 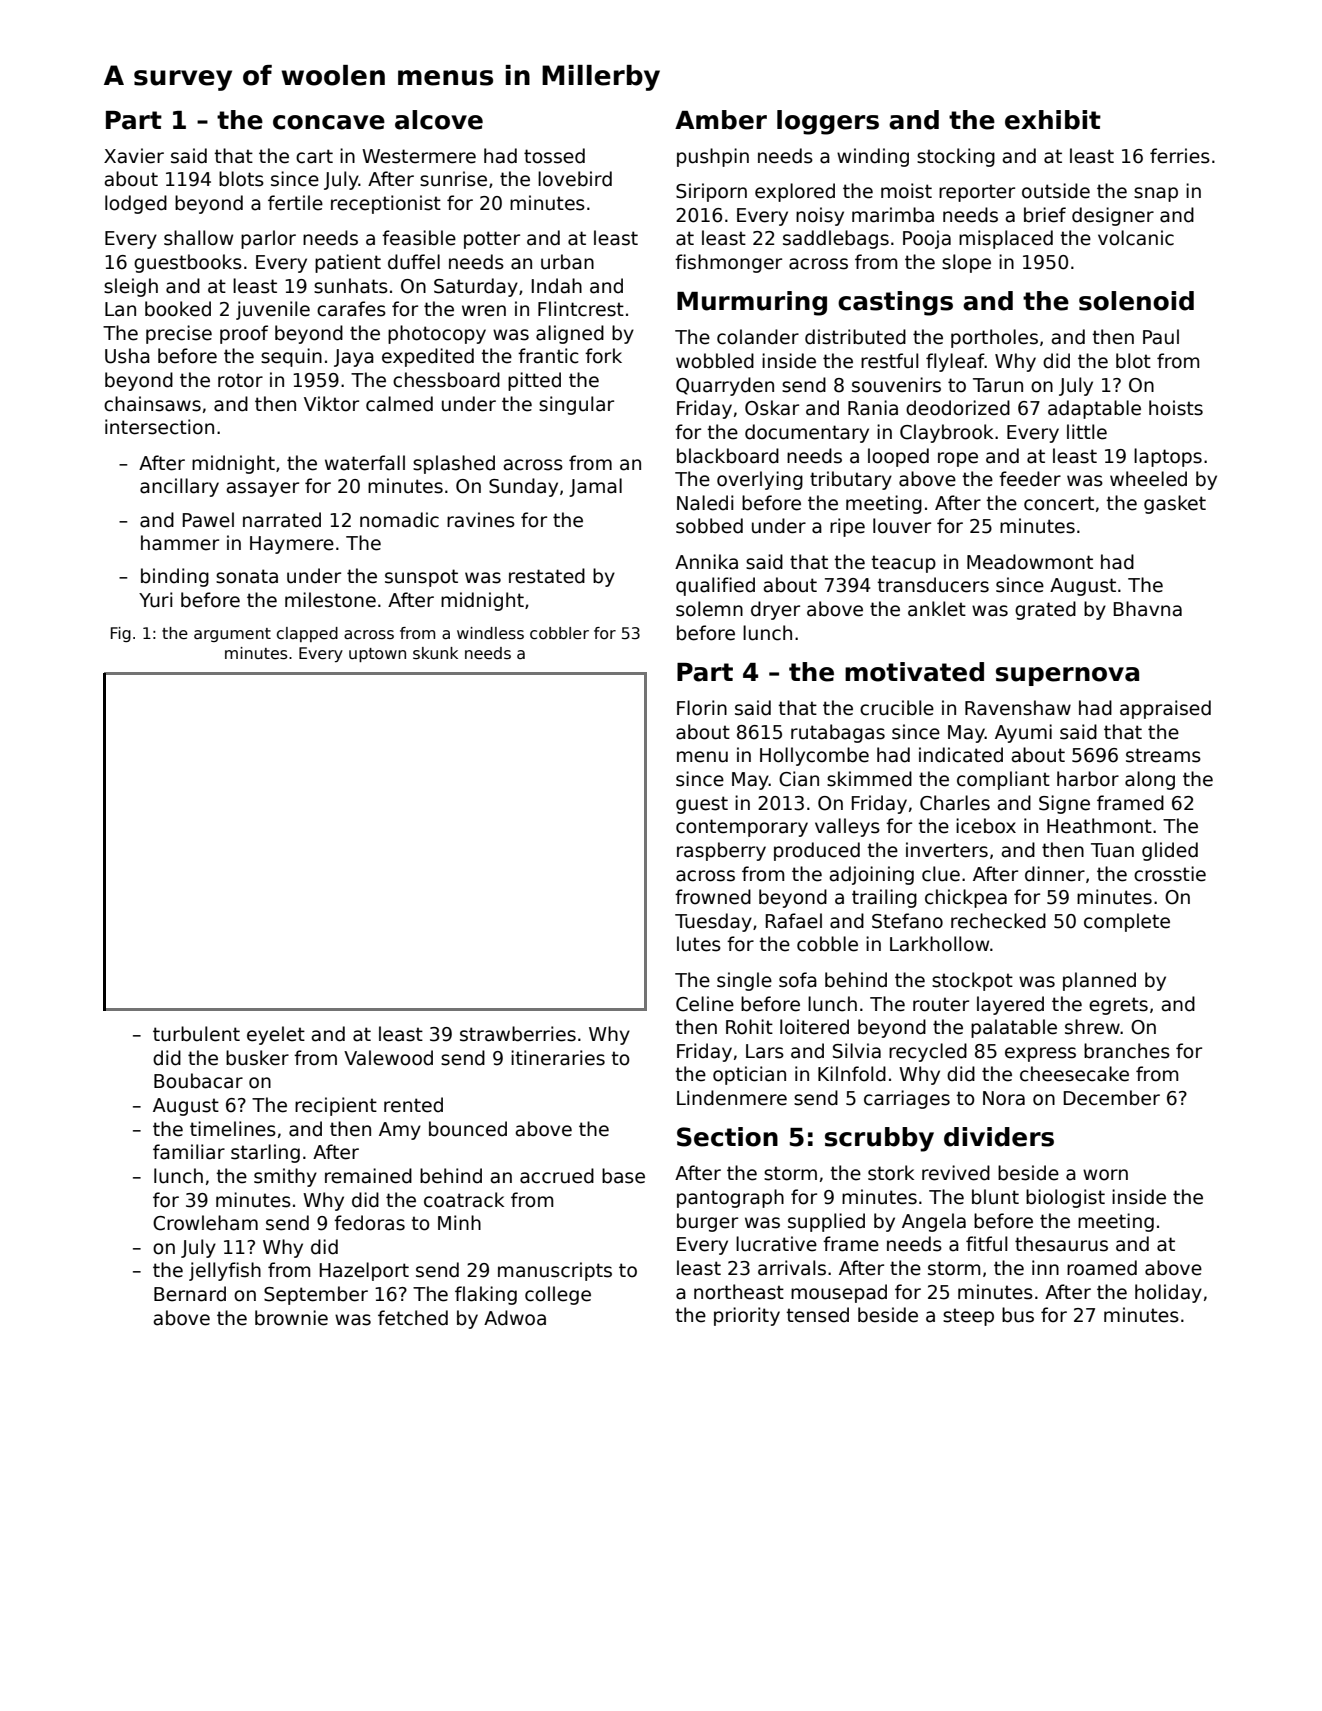 What do you see at coordinates (702, 708) in the page?
I see `Florin` at bounding box center [702, 708].
